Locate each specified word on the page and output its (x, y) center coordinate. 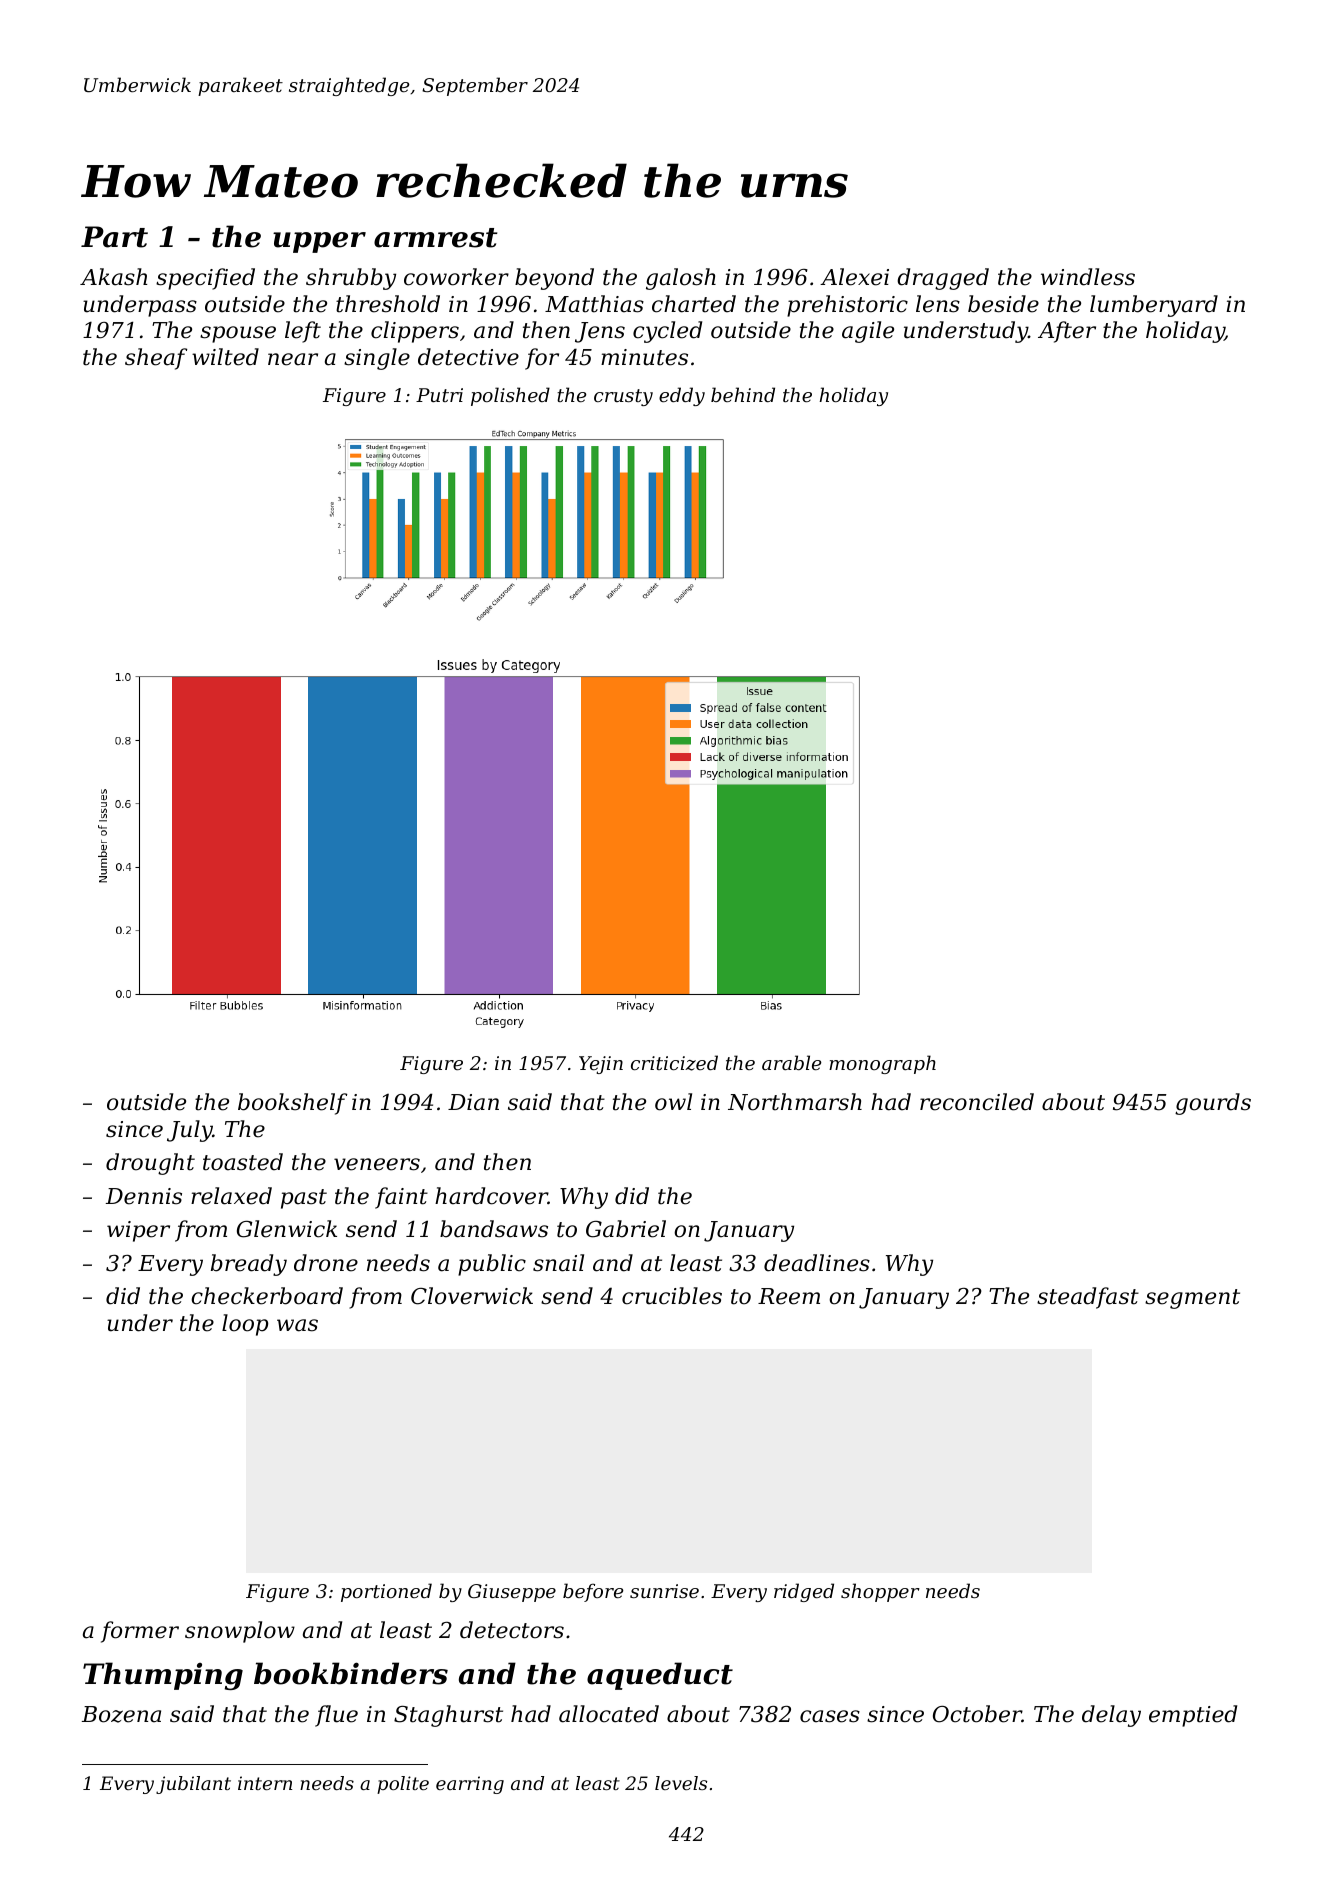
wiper (138, 1231)
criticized (674, 1063)
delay (1111, 1716)
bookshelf (292, 1104)
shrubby (351, 279)
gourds (1213, 1104)
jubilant (193, 1785)
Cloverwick (472, 1296)
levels (681, 1783)
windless (1088, 277)
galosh (681, 279)
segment (1192, 1299)
